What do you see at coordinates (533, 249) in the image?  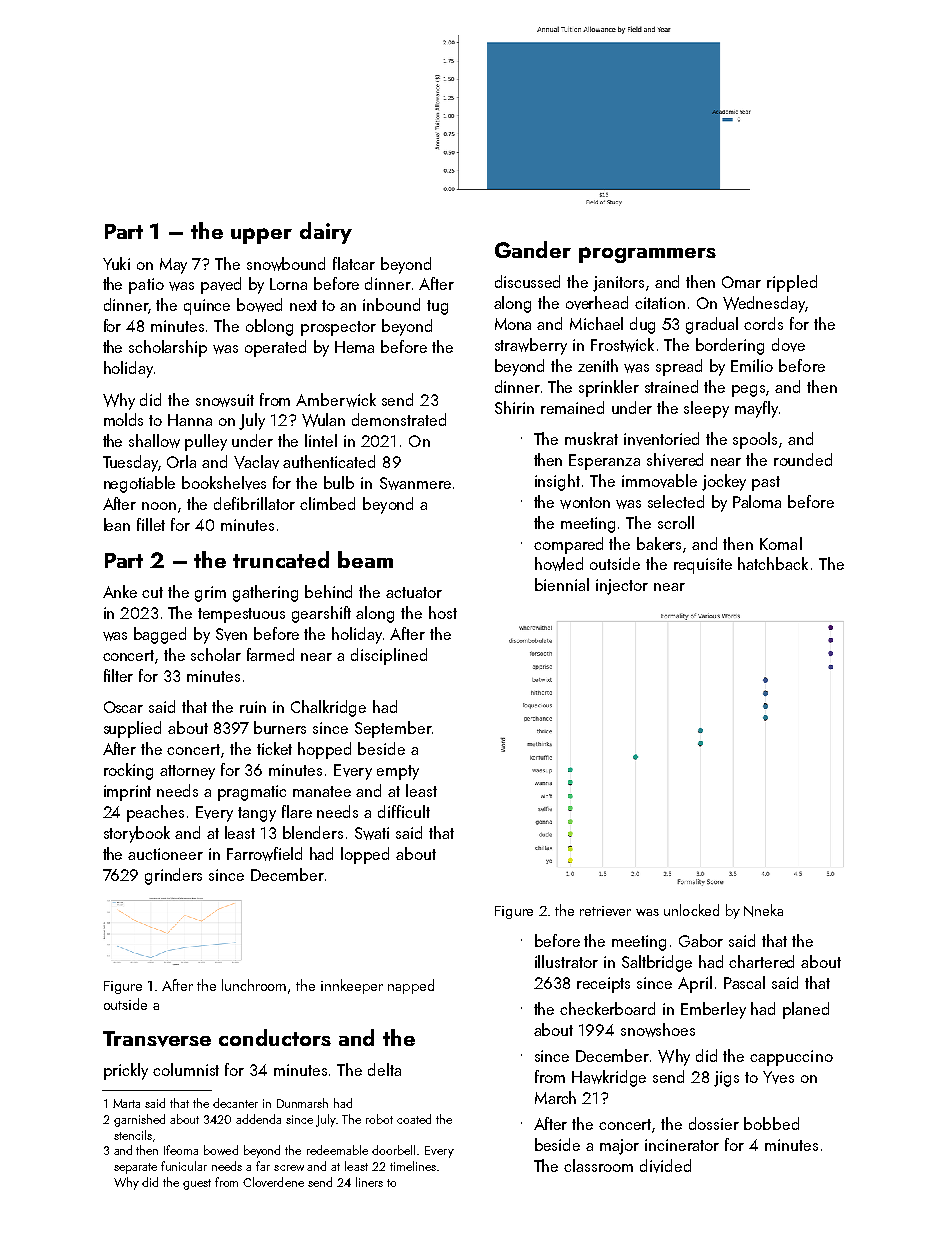 I see `Gander` at bounding box center [533, 249].
